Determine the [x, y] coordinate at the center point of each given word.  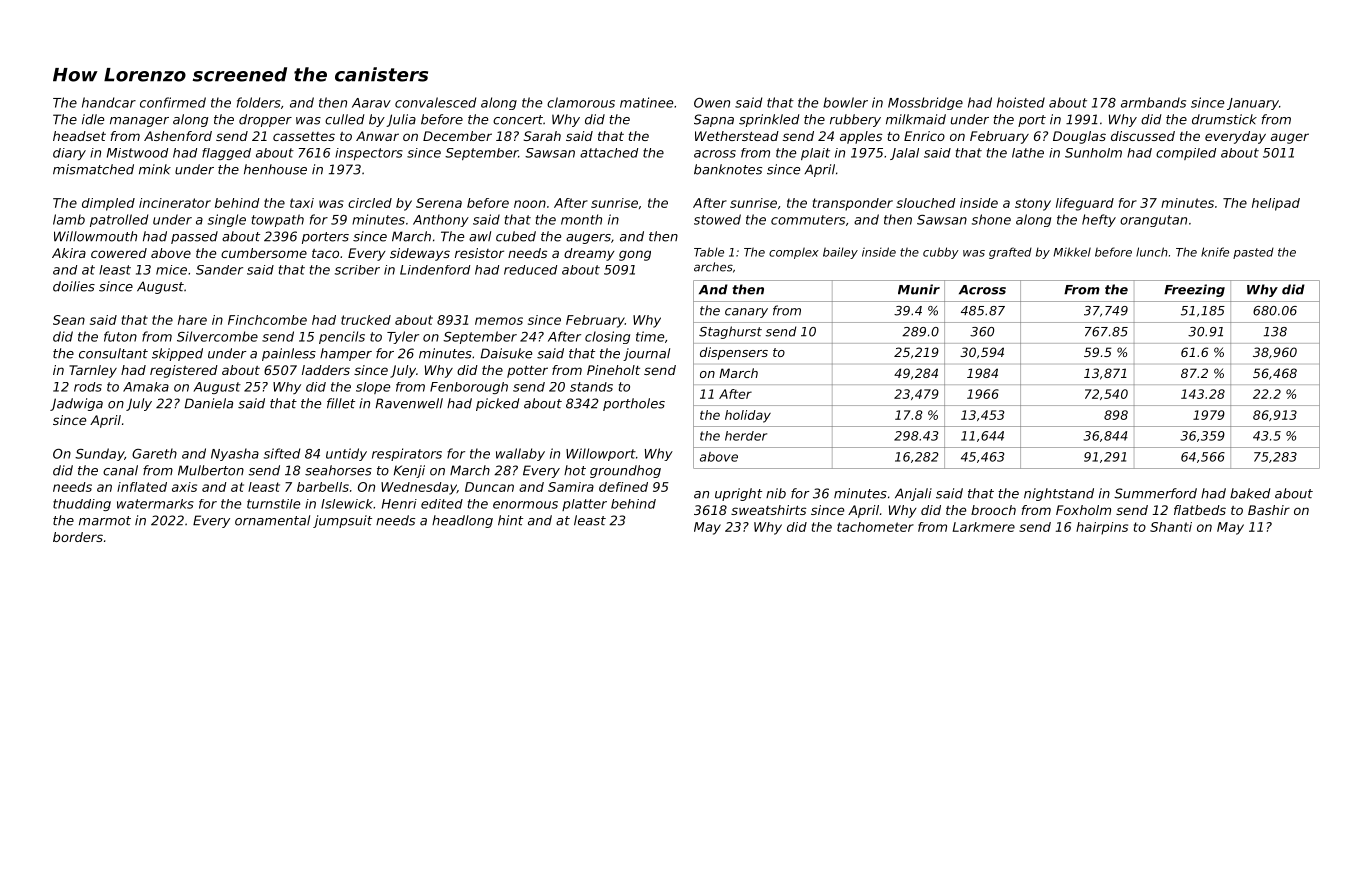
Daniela [209, 403]
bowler [845, 102]
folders [259, 102]
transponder [853, 204]
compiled [1186, 154]
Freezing [1194, 290]
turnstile [273, 504]
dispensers [734, 353]
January [1253, 104]
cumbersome [264, 253]
